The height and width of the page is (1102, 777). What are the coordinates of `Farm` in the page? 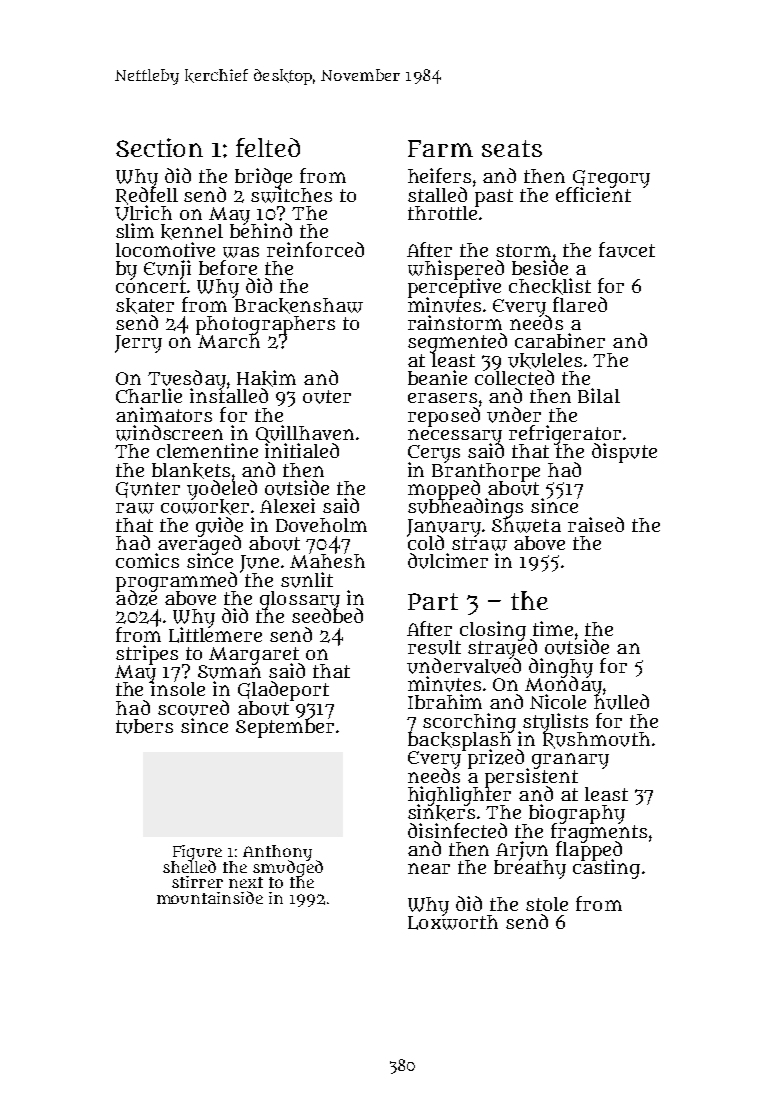 It's located at (440, 148).
